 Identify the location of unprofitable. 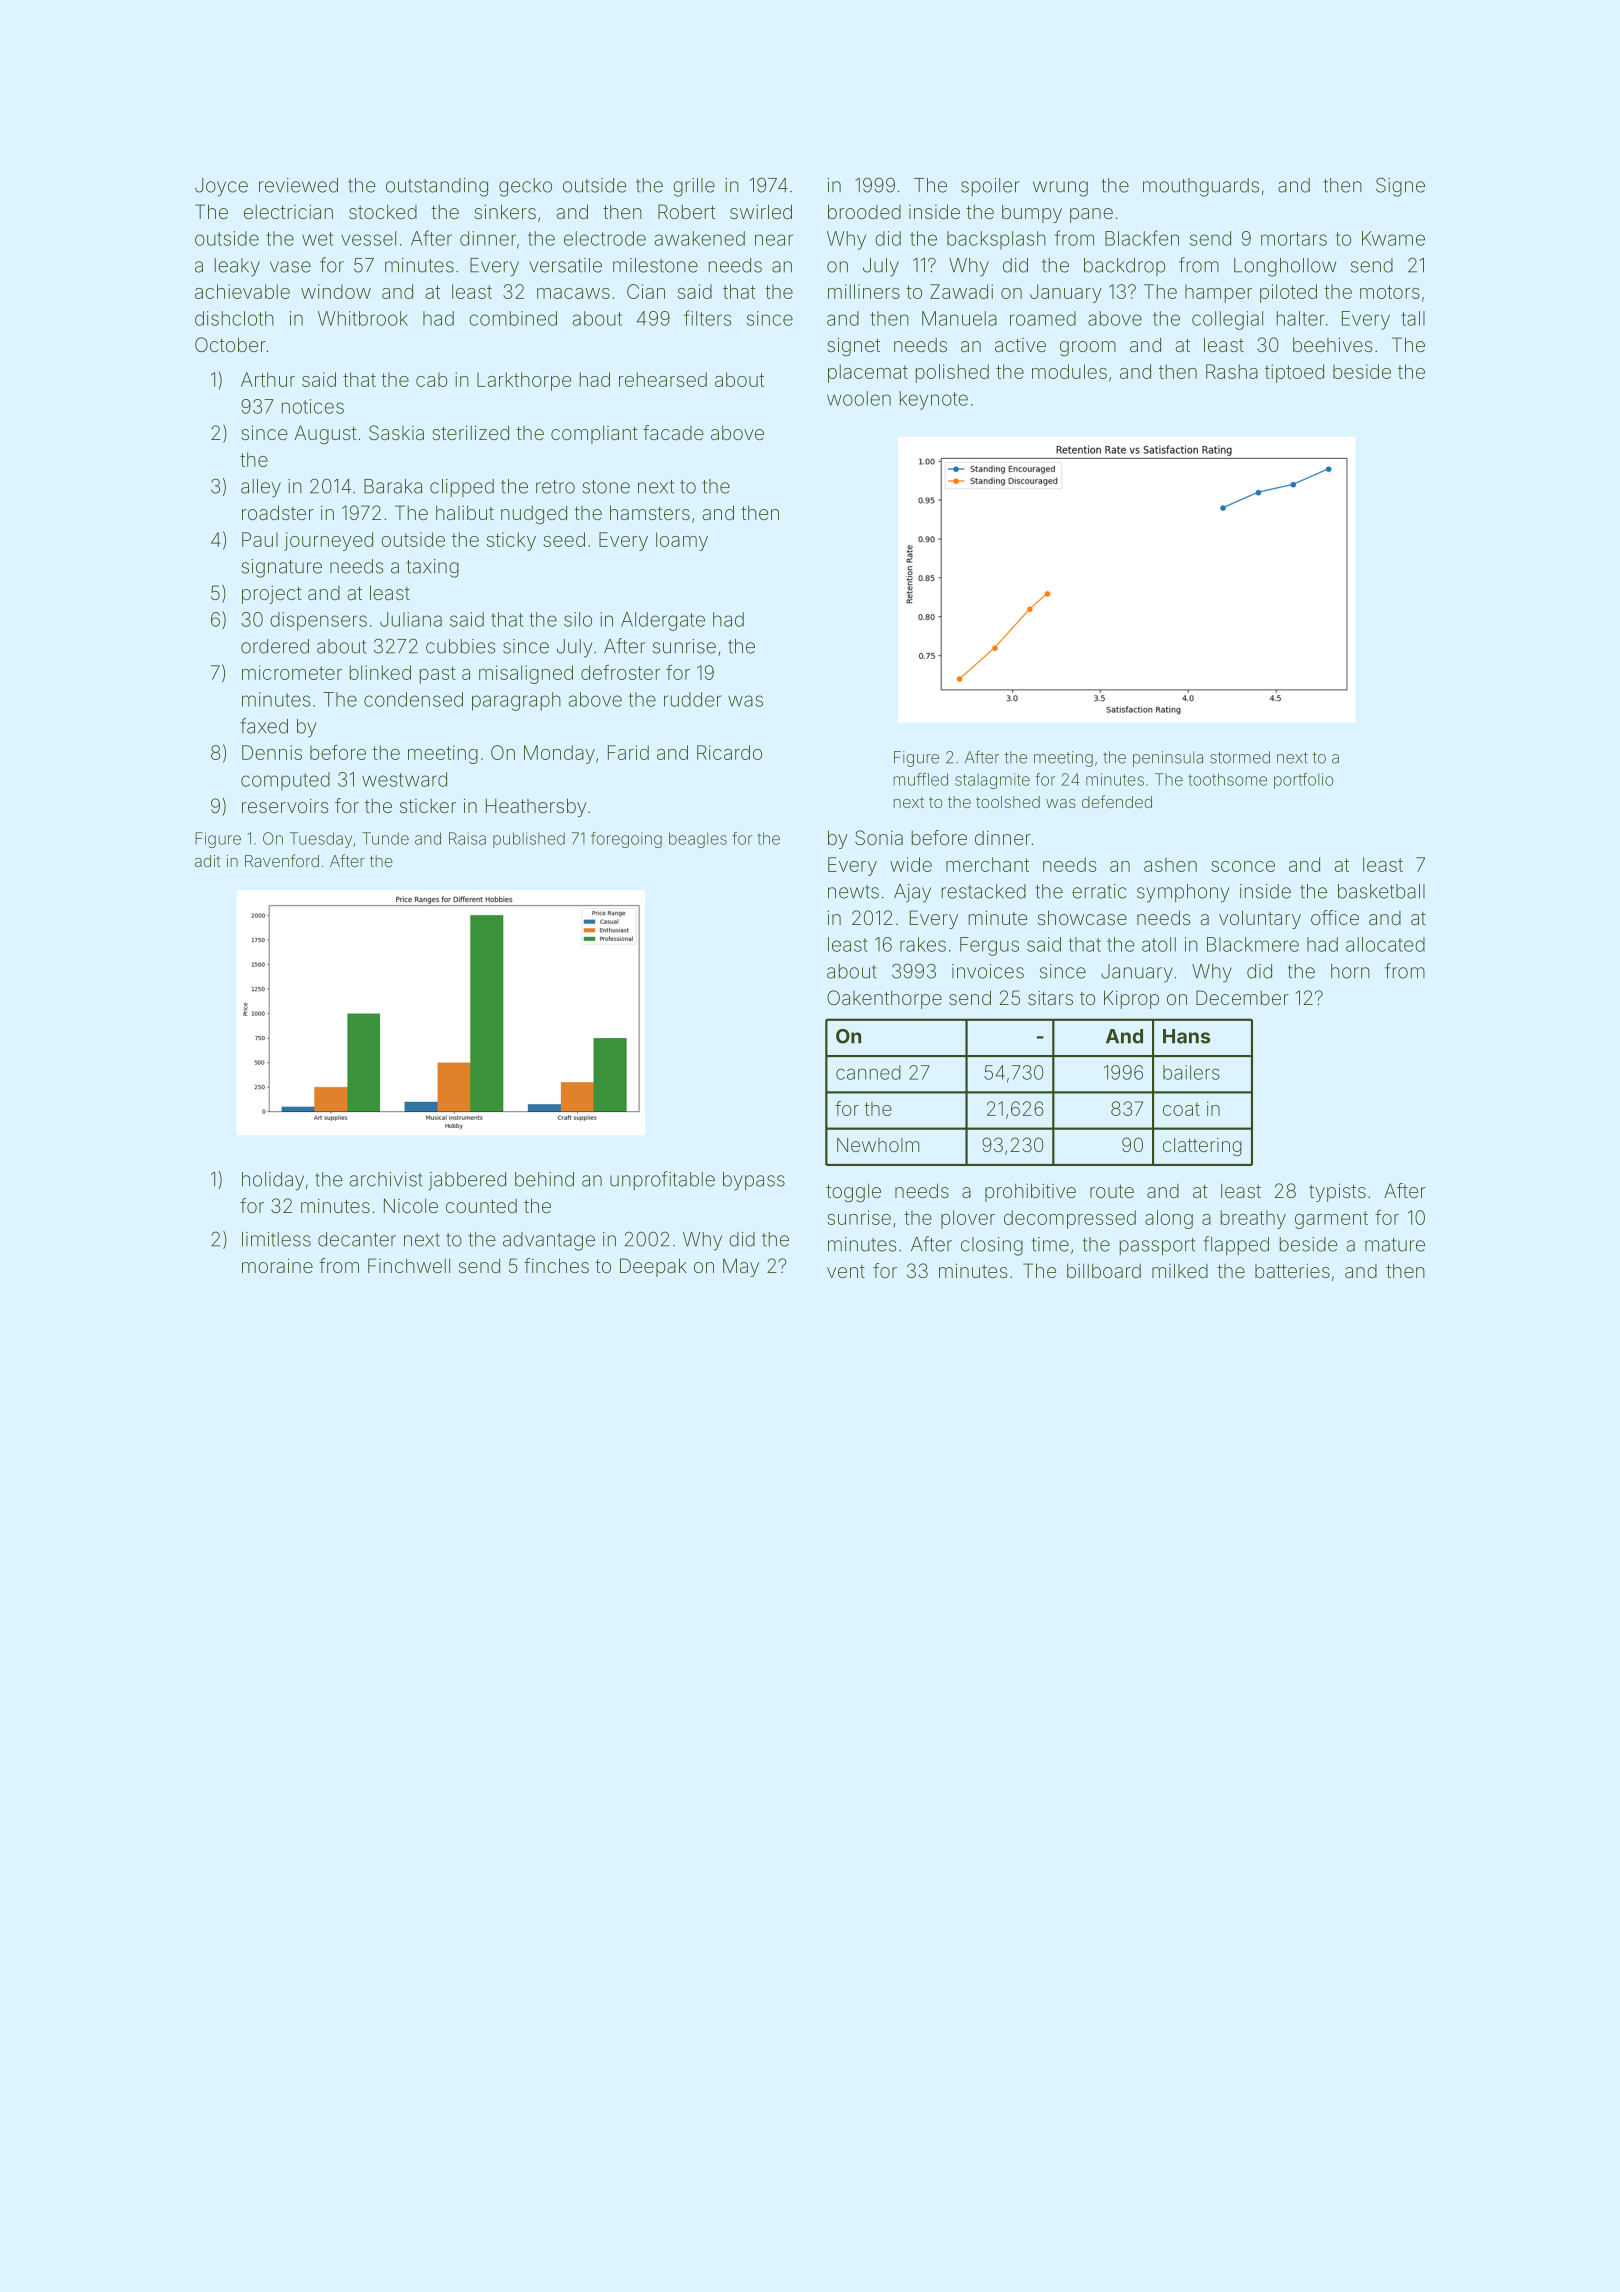
(662, 1180).
